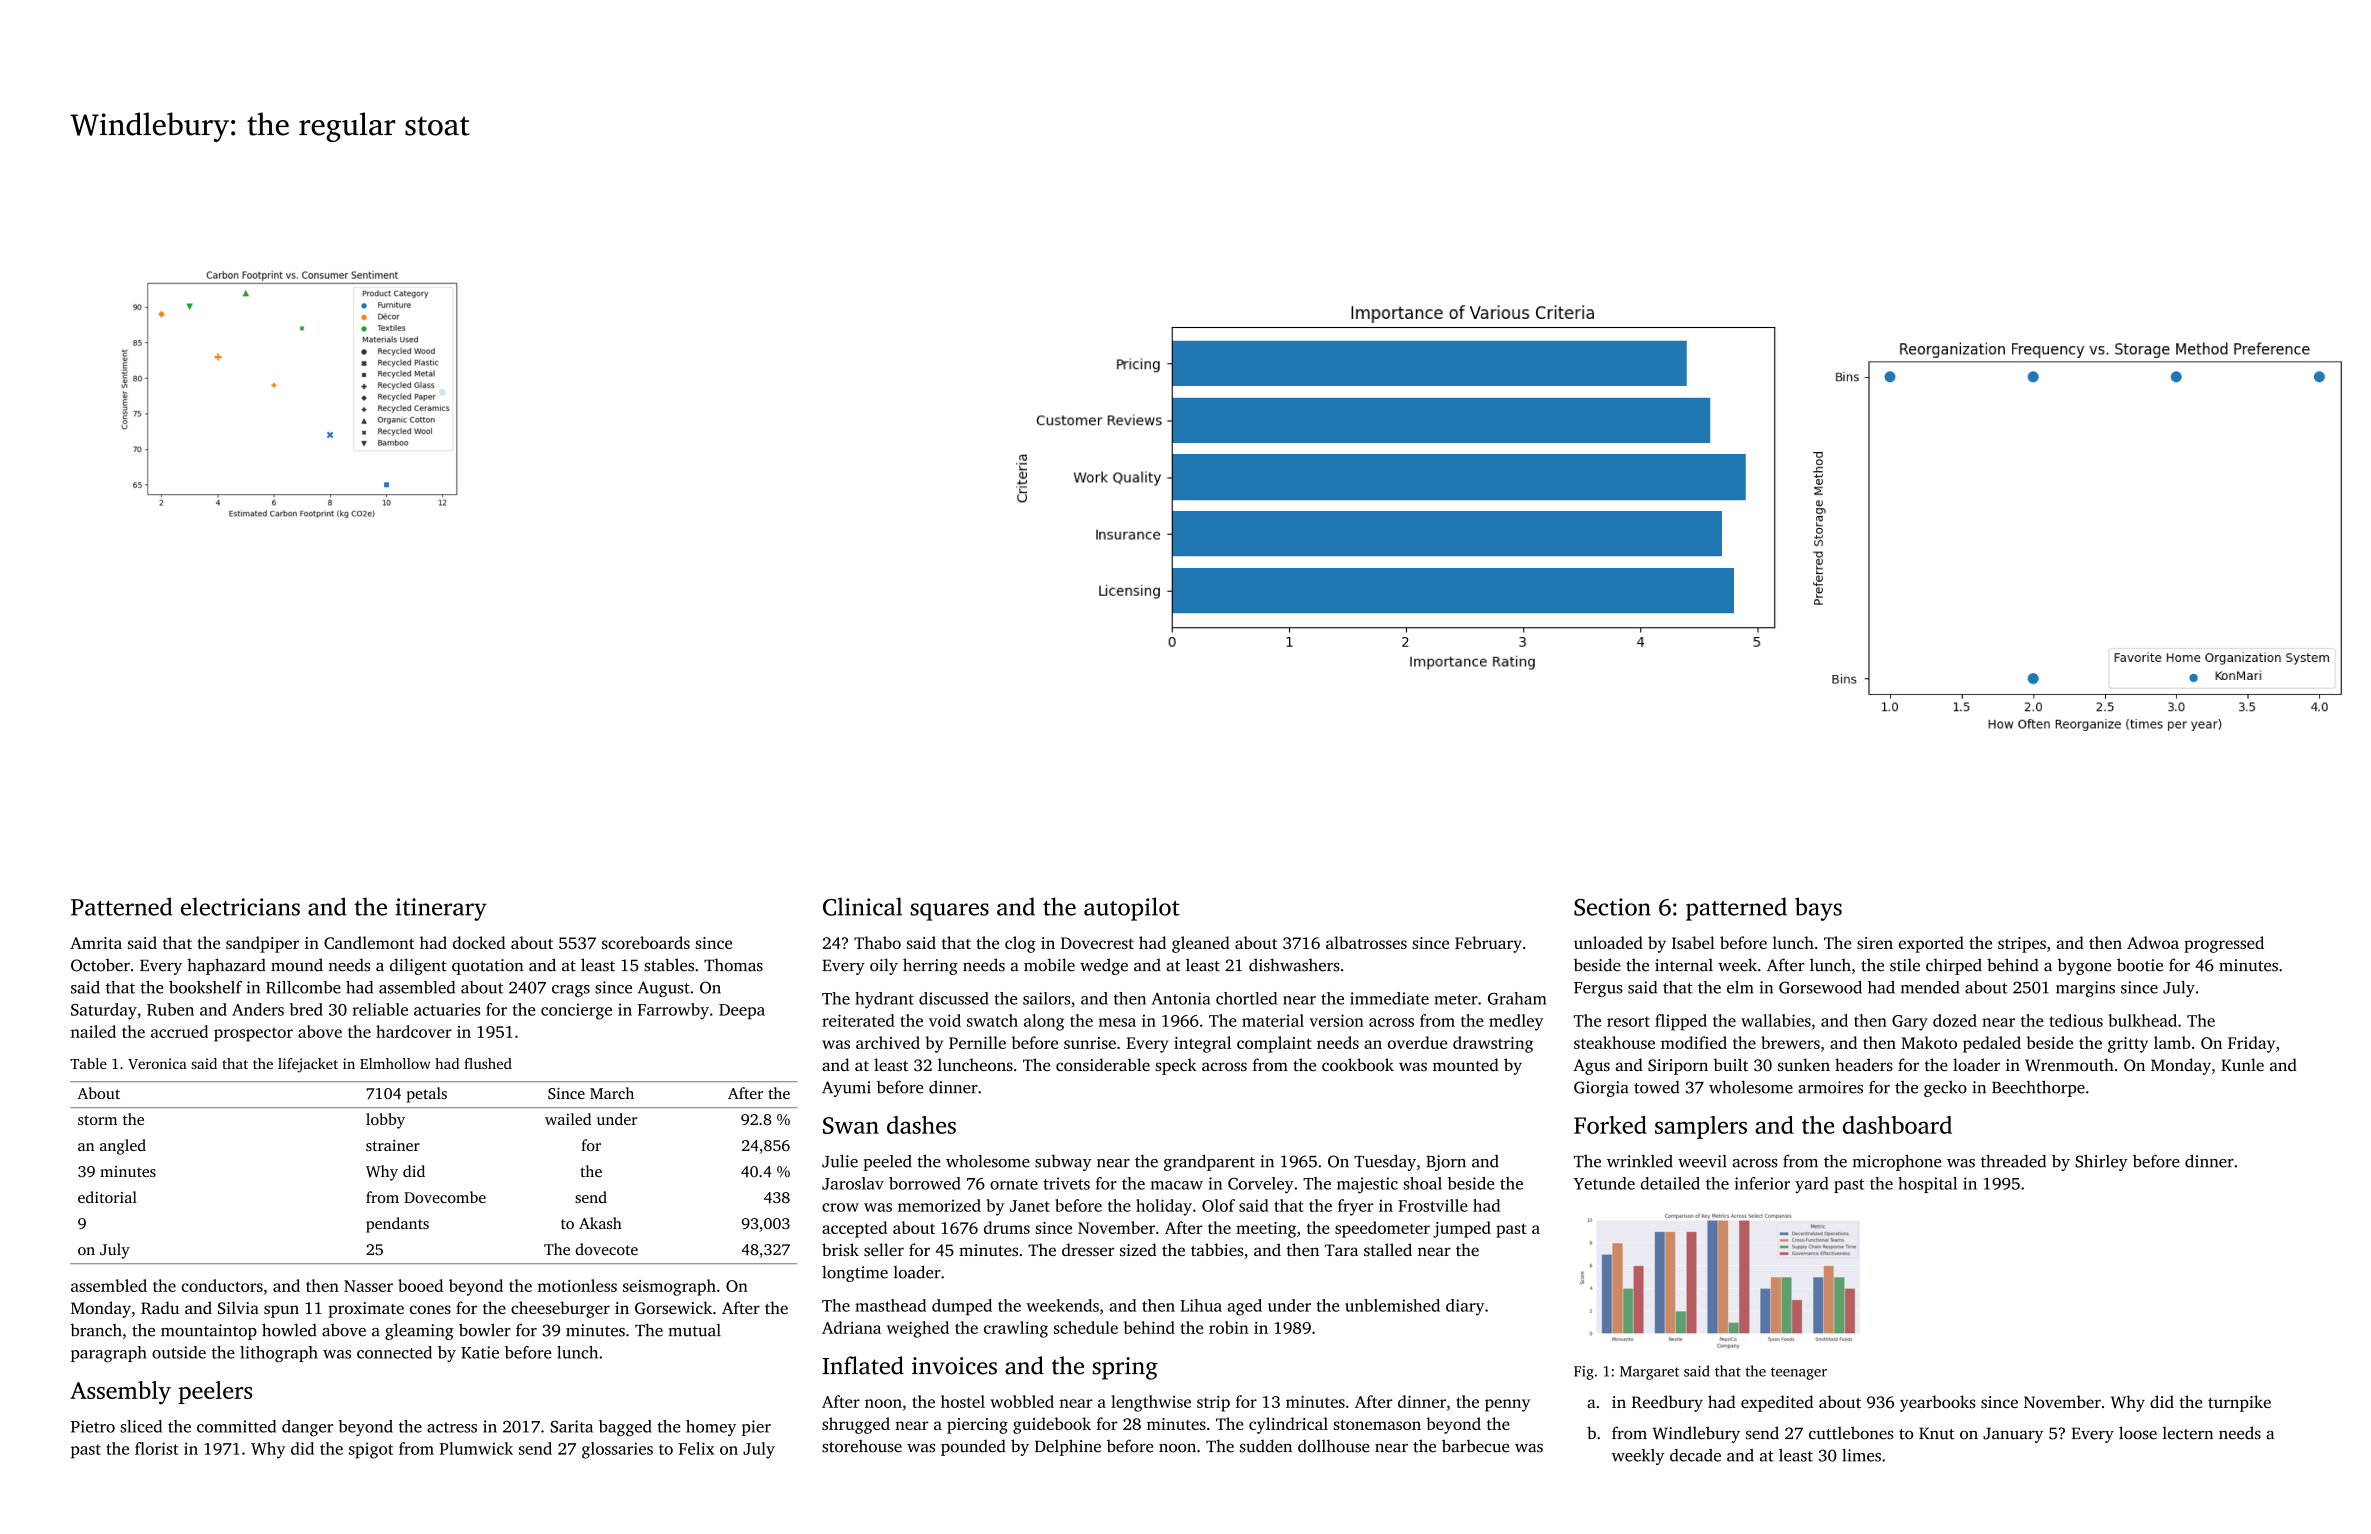 The height and width of the document is (1534, 2371). I want to click on Julie, so click(840, 1161).
